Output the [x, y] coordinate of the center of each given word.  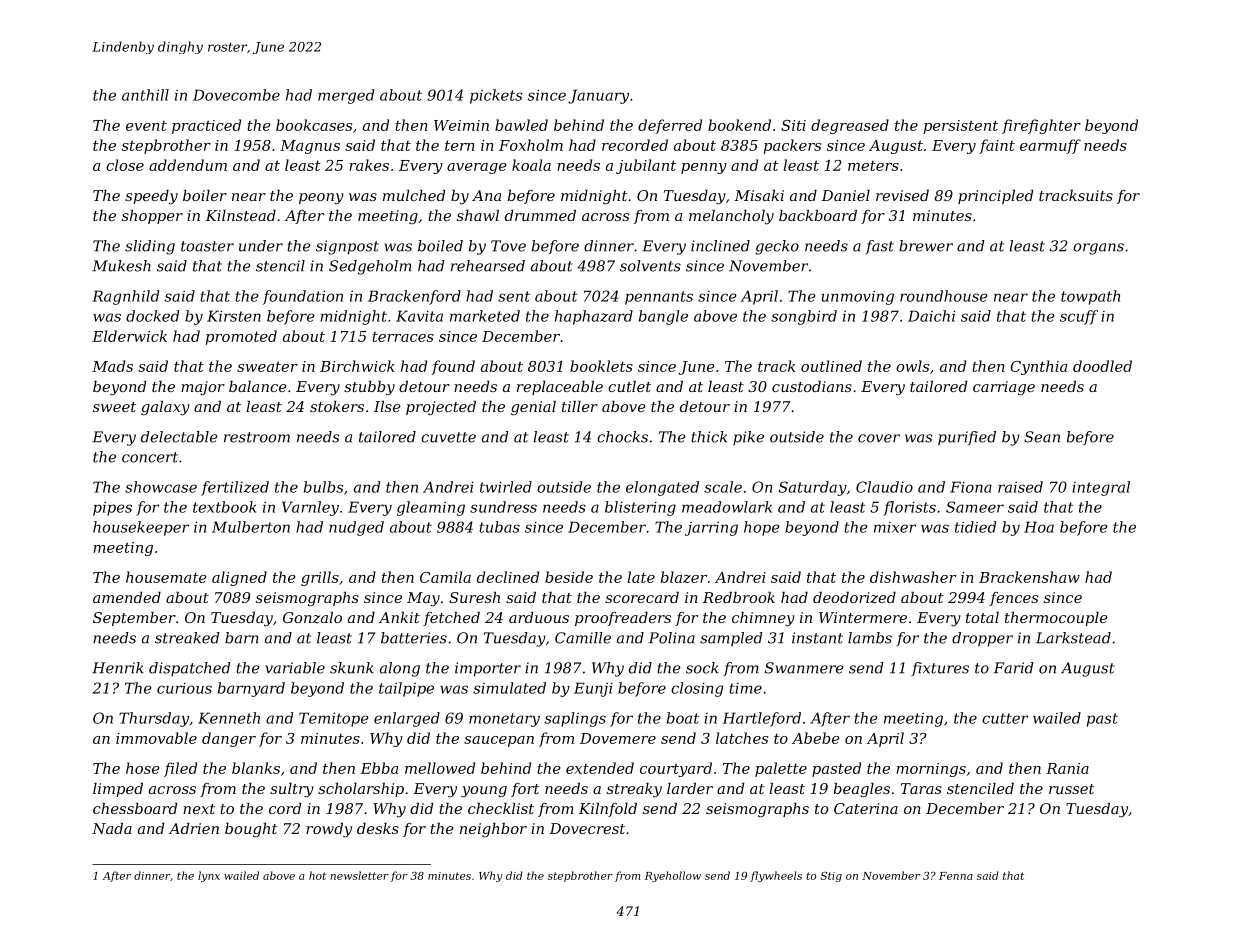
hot [317, 875]
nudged [356, 528]
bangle [663, 317]
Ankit [399, 617]
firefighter [1041, 126]
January [598, 96]
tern [460, 145]
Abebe [816, 738]
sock [702, 668]
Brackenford [414, 297]
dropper [982, 639]
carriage [1004, 388]
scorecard [642, 597]
